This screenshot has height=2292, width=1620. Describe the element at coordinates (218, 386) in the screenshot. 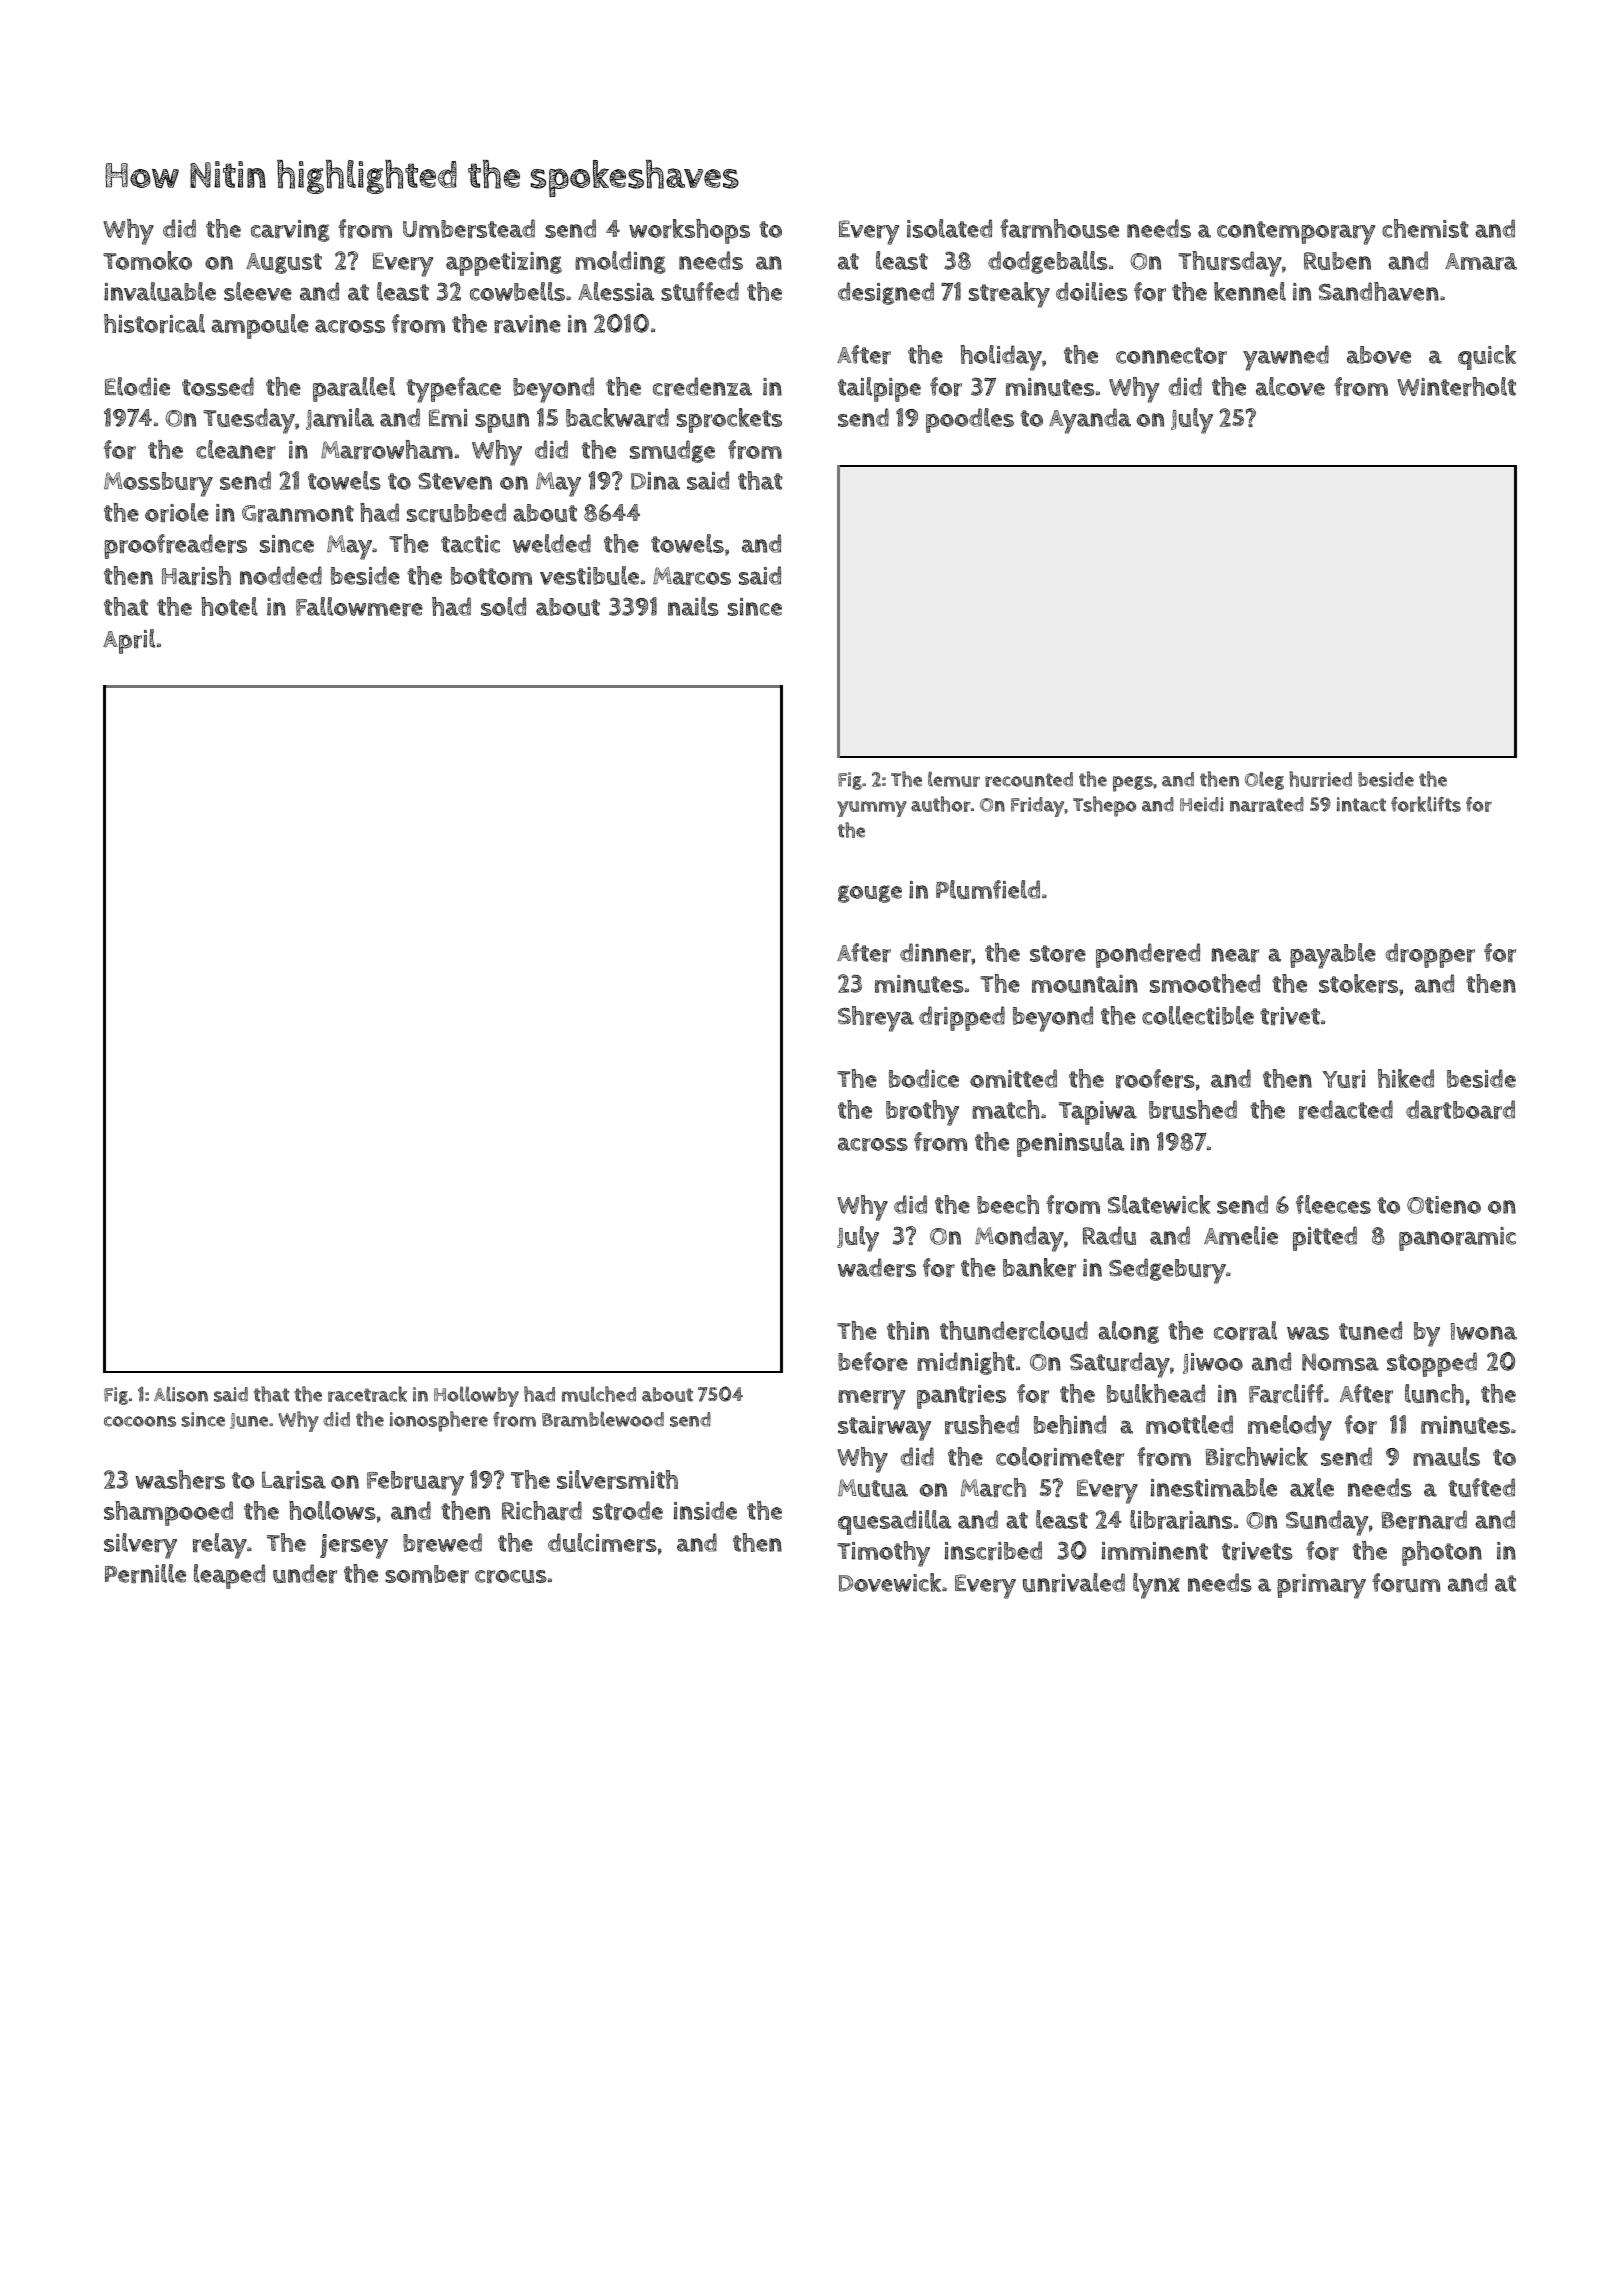

I see `tossed` at that location.
